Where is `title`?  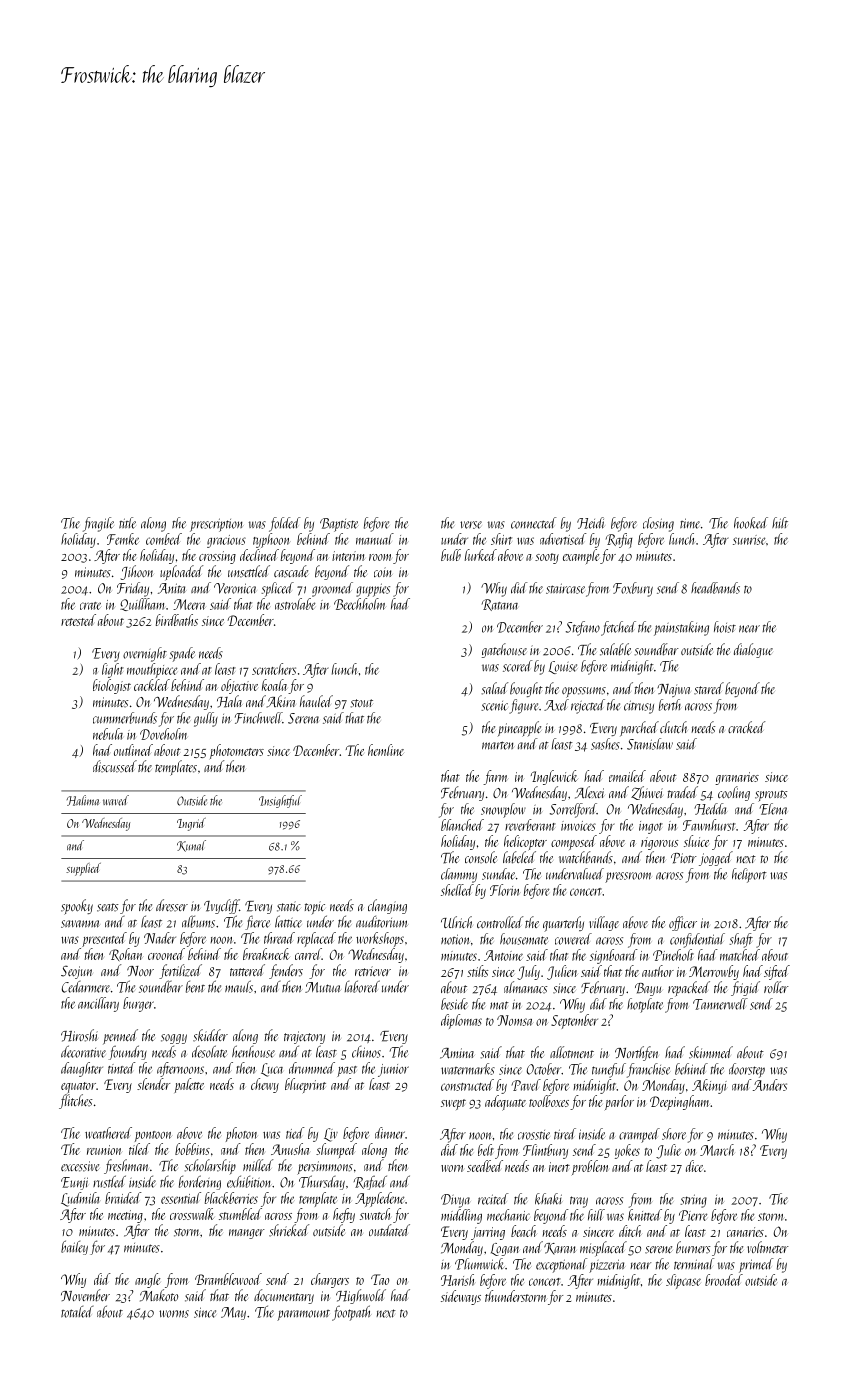
title is located at coordinates (127, 523).
